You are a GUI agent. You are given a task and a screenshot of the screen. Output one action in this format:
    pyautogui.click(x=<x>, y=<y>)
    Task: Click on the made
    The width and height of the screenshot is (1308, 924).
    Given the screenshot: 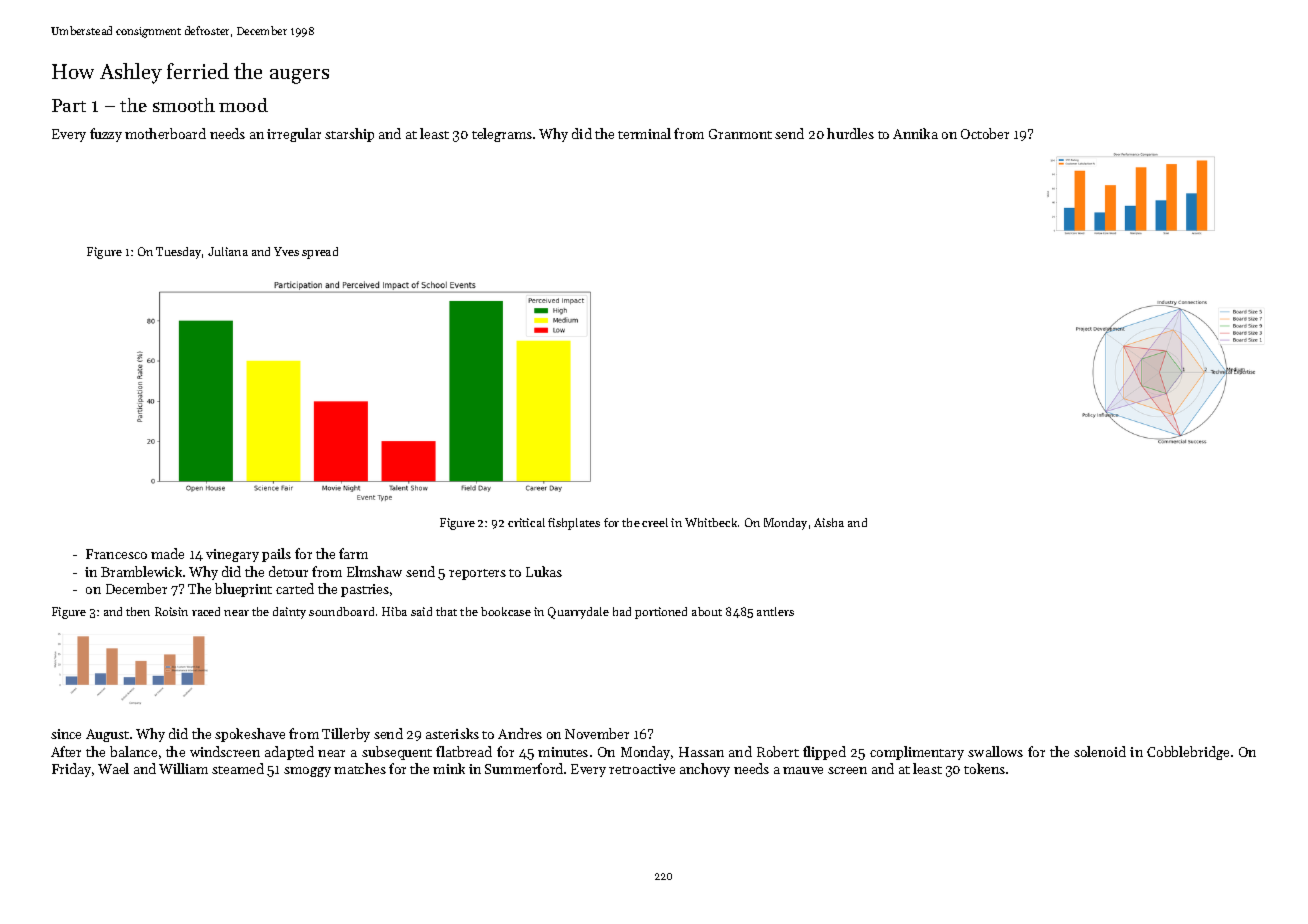 What is the action you would take?
    pyautogui.click(x=167, y=553)
